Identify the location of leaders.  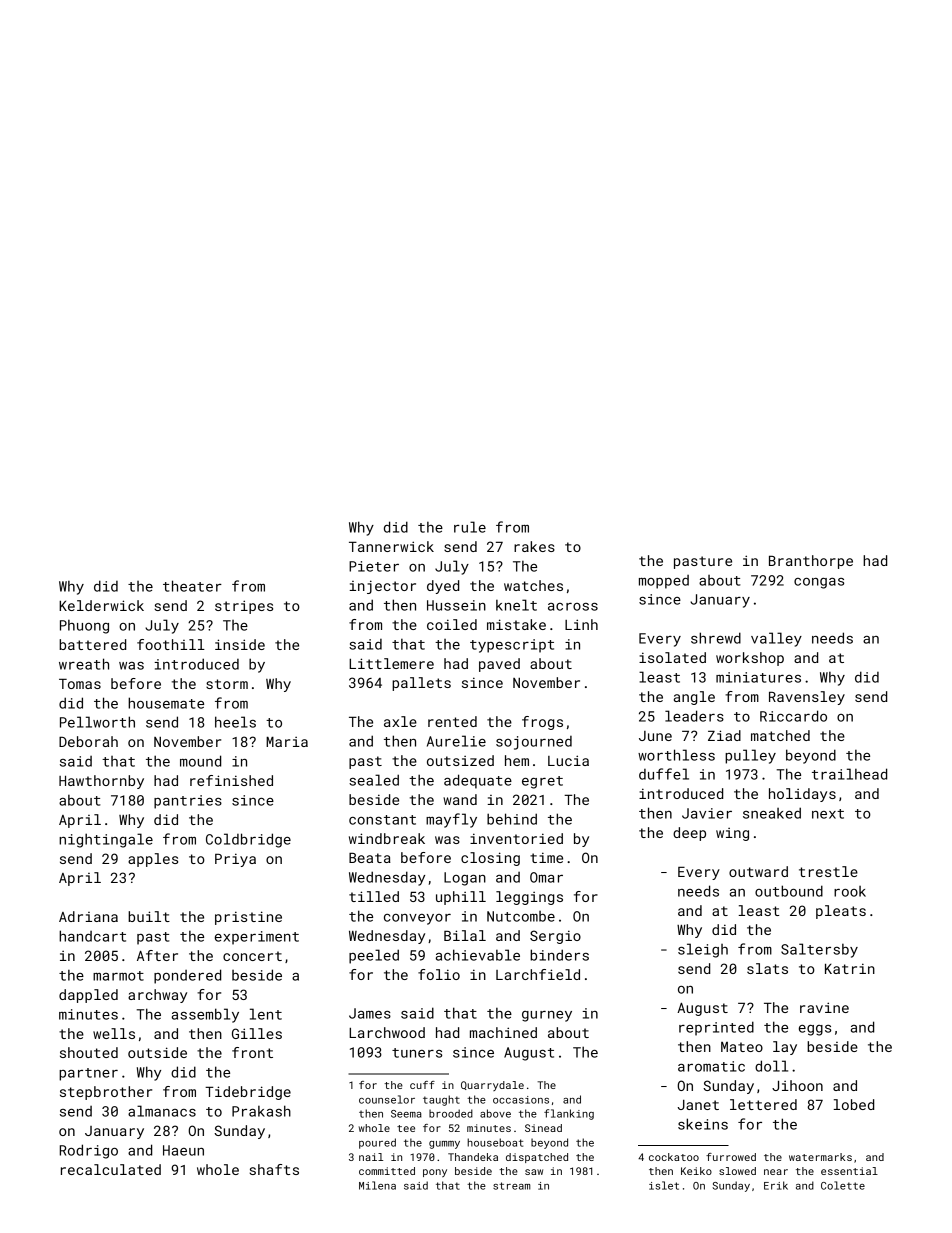
(694, 716).
